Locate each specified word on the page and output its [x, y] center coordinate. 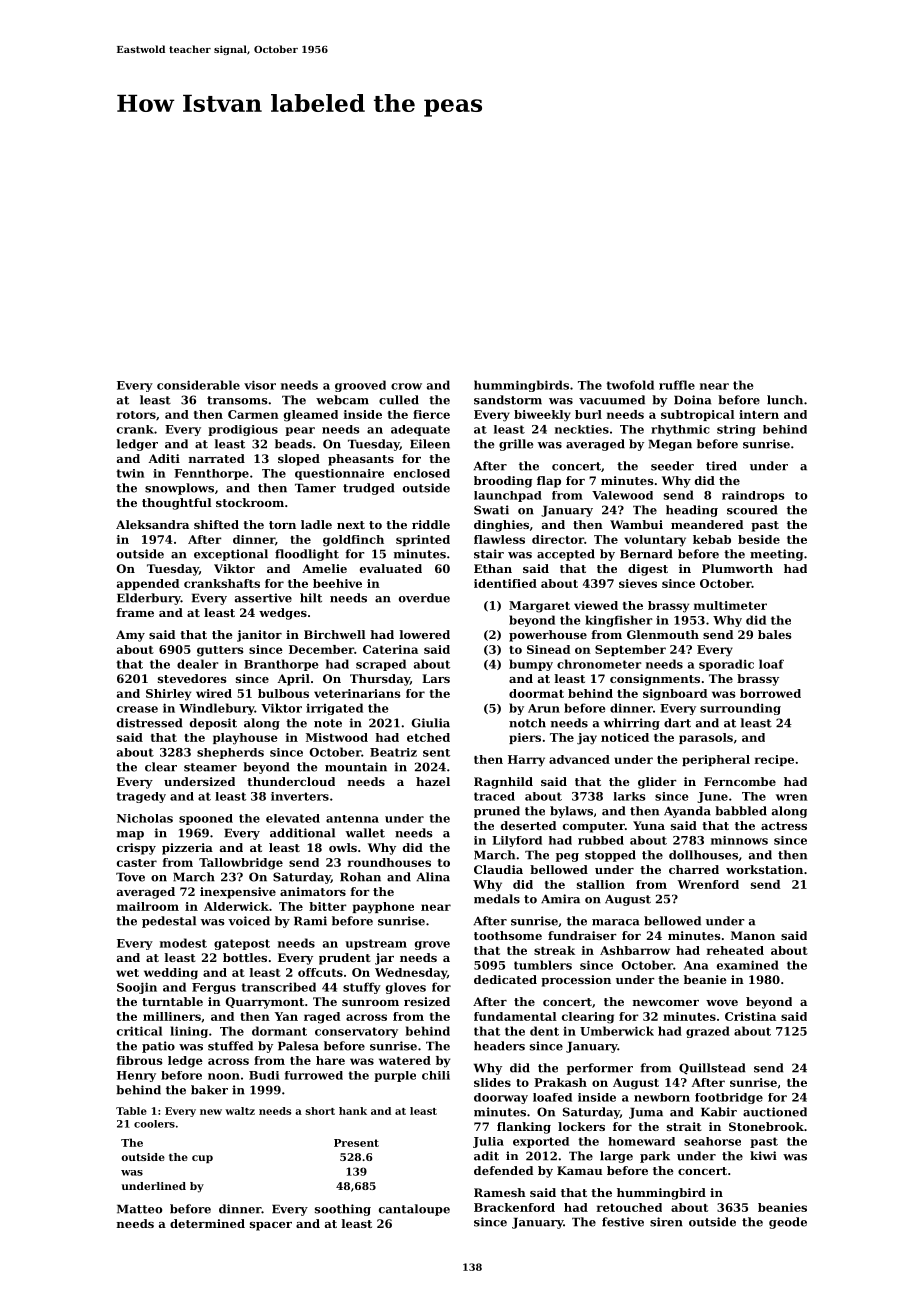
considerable [198, 385]
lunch [785, 400]
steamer [210, 767]
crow [406, 386]
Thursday [380, 680]
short [320, 1111]
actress [784, 826]
